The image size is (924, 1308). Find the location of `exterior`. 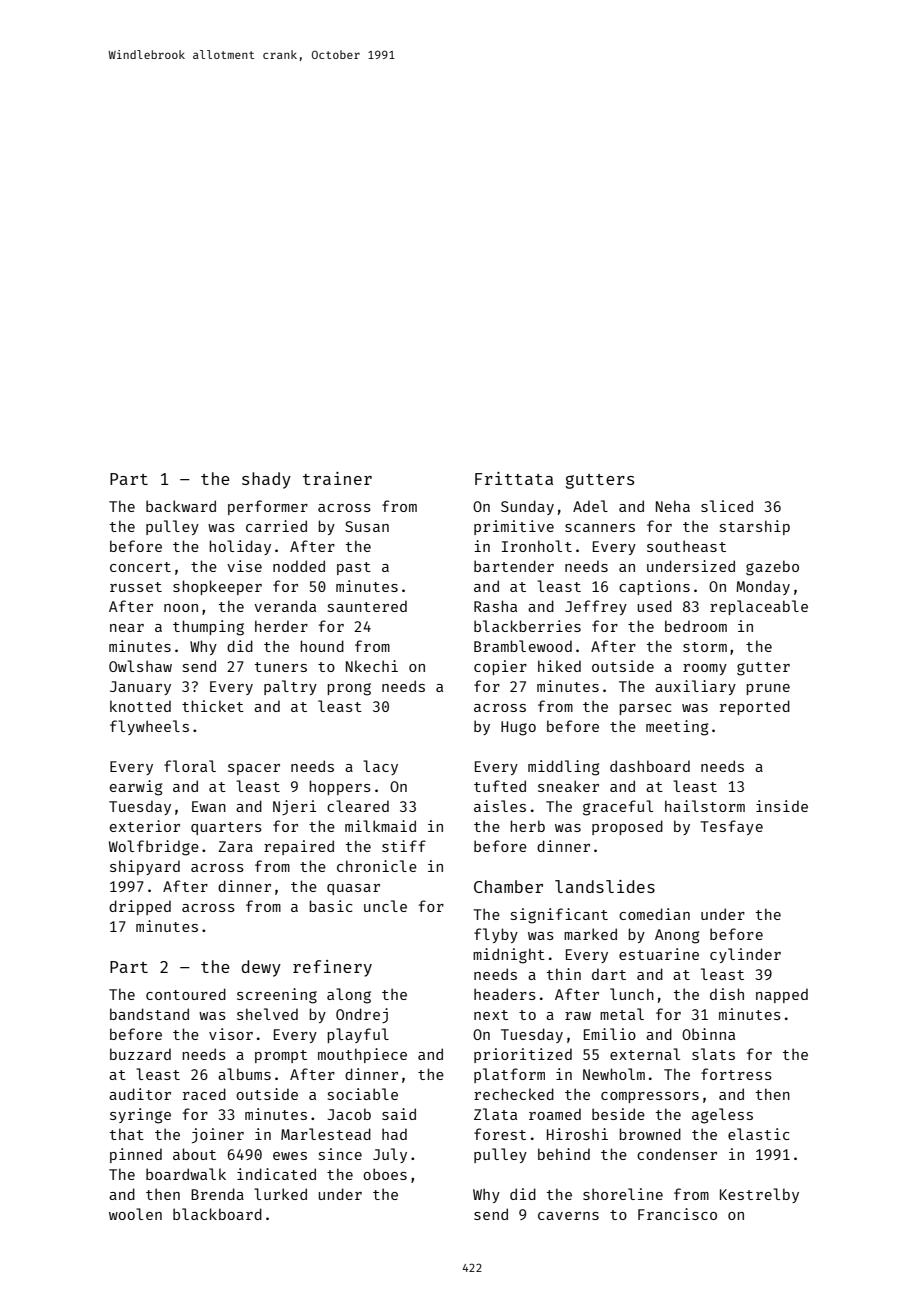

exterior is located at coordinates (145, 826).
